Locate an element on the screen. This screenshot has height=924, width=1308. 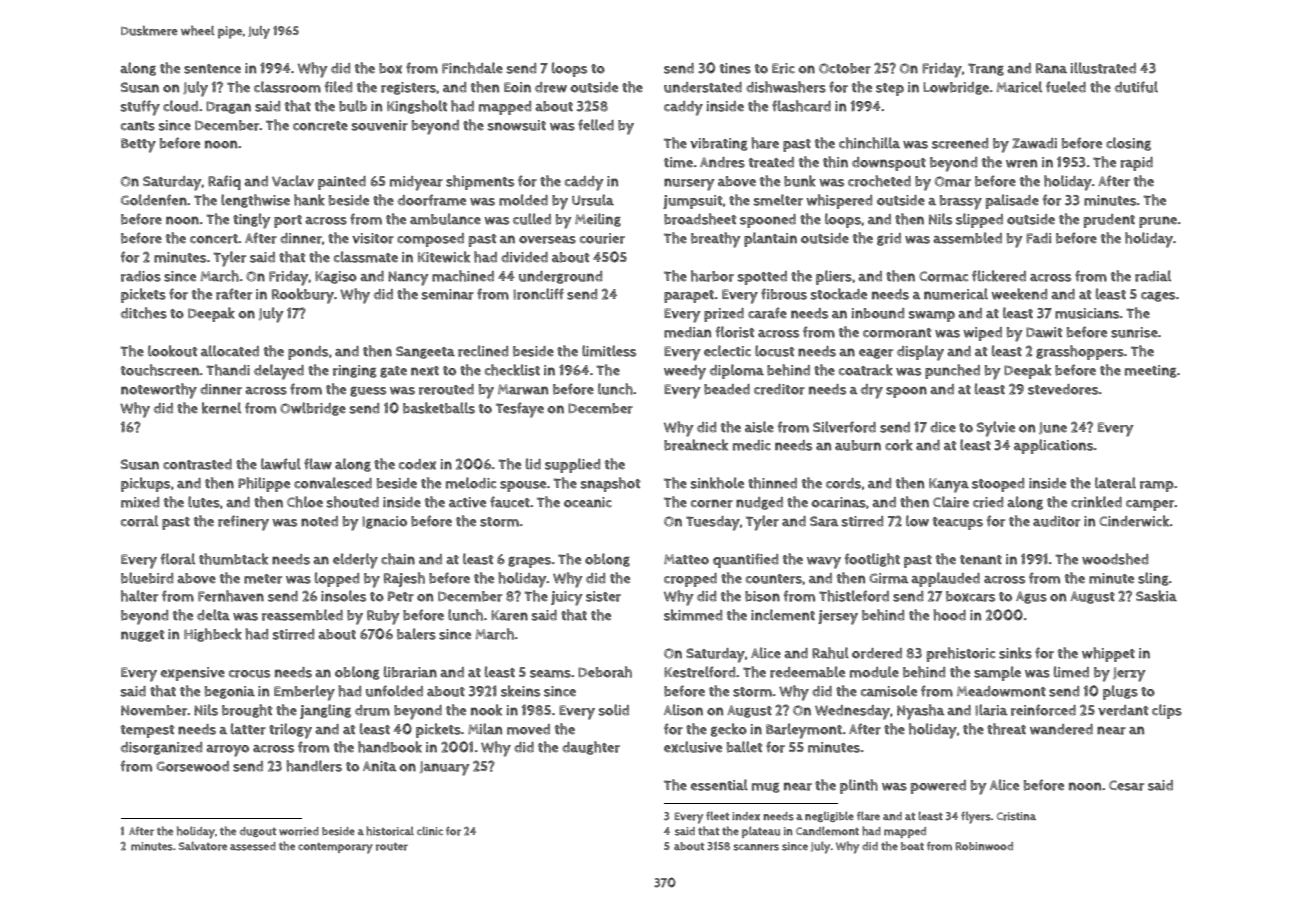
Karen is located at coordinates (509, 615).
